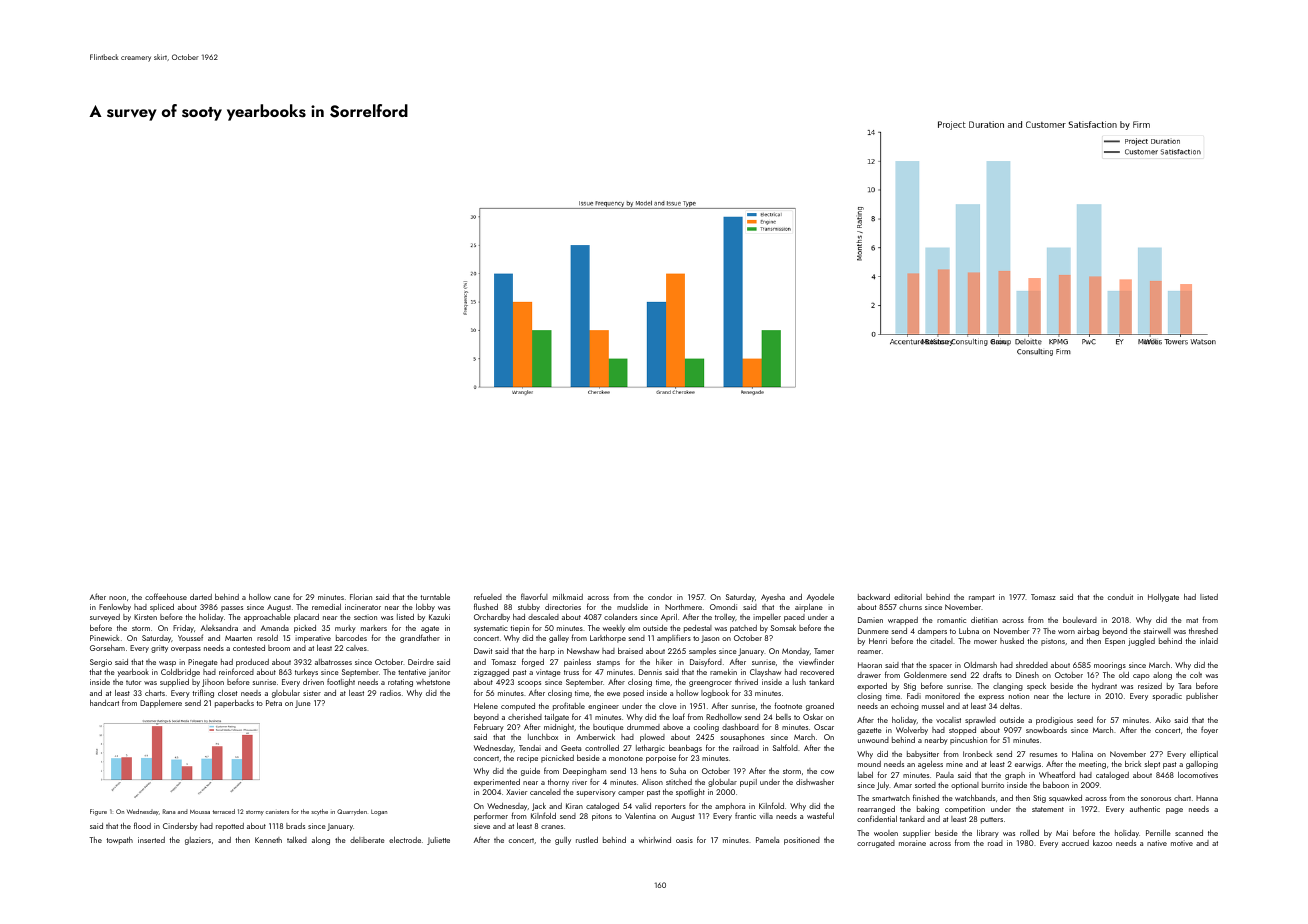 The image size is (1308, 924). What do you see at coordinates (1163, 598) in the page?
I see `Hollygate` at bounding box center [1163, 598].
